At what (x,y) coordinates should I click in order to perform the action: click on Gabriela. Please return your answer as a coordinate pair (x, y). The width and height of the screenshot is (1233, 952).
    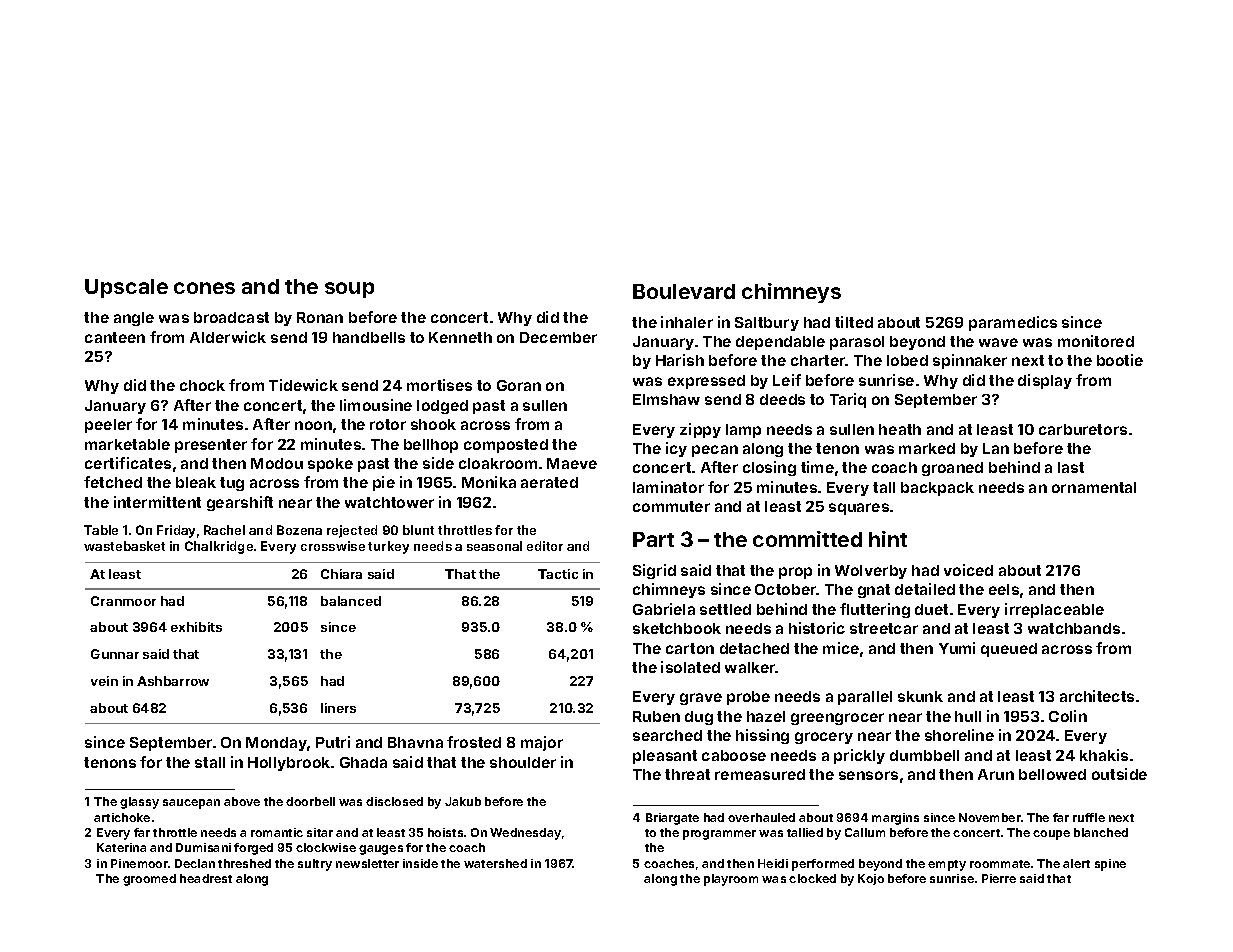
    Looking at the image, I should click on (664, 609).
